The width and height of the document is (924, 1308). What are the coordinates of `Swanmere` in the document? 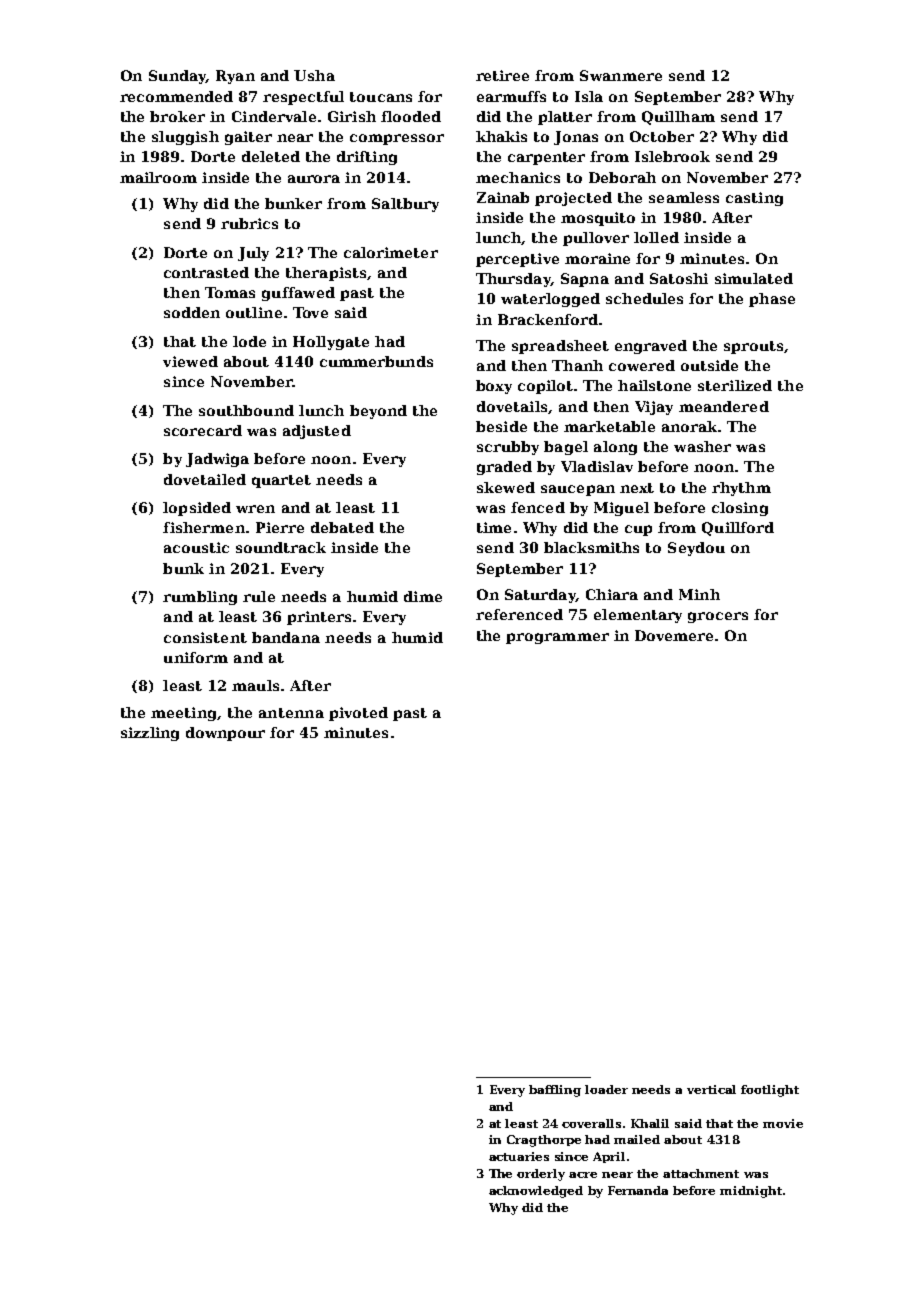 It's located at (621, 75).
